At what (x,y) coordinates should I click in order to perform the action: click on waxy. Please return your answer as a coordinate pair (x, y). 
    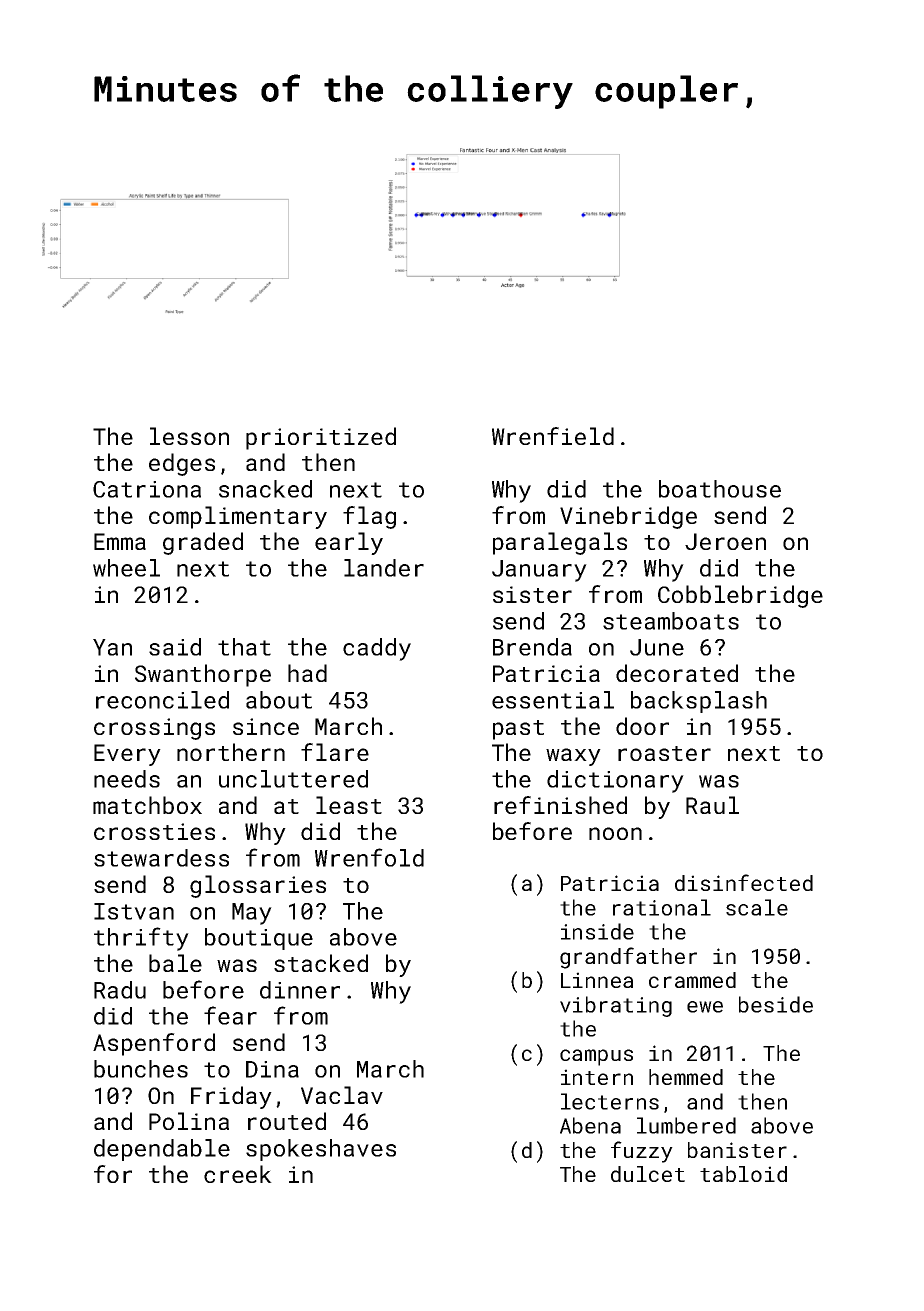
    Looking at the image, I should click on (573, 757).
